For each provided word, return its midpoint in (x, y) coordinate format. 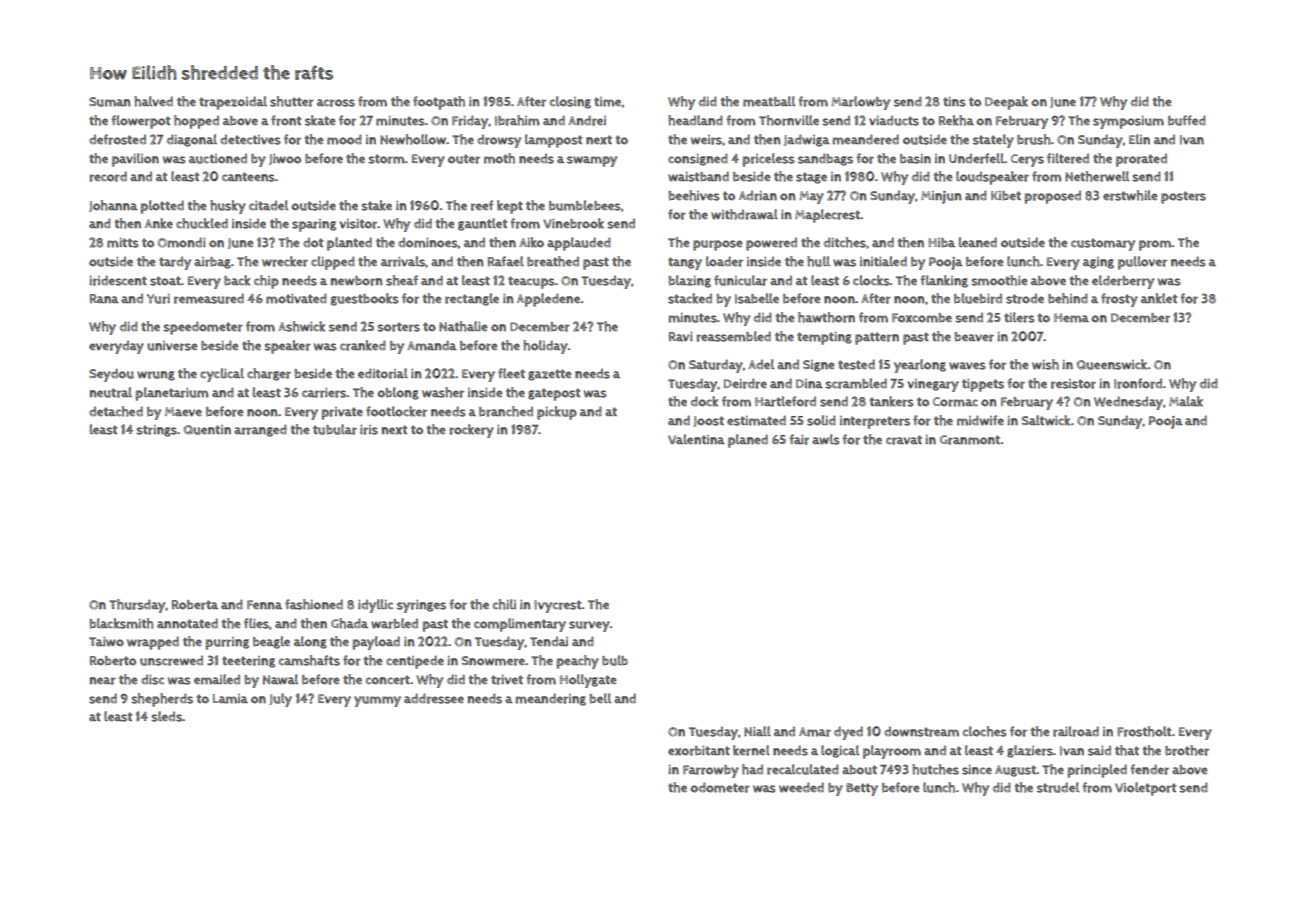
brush (1034, 139)
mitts (123, 243)
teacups (531, 282)
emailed (217, 679)
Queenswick (1112, 364)
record (108, 176)
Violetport (1145, 789)
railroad (1076, 731)
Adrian (758, 195)
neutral (111, 392)
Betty (862, 789)
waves (967, 366)
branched (506, 411)
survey (589, 626)
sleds (166, 716)
